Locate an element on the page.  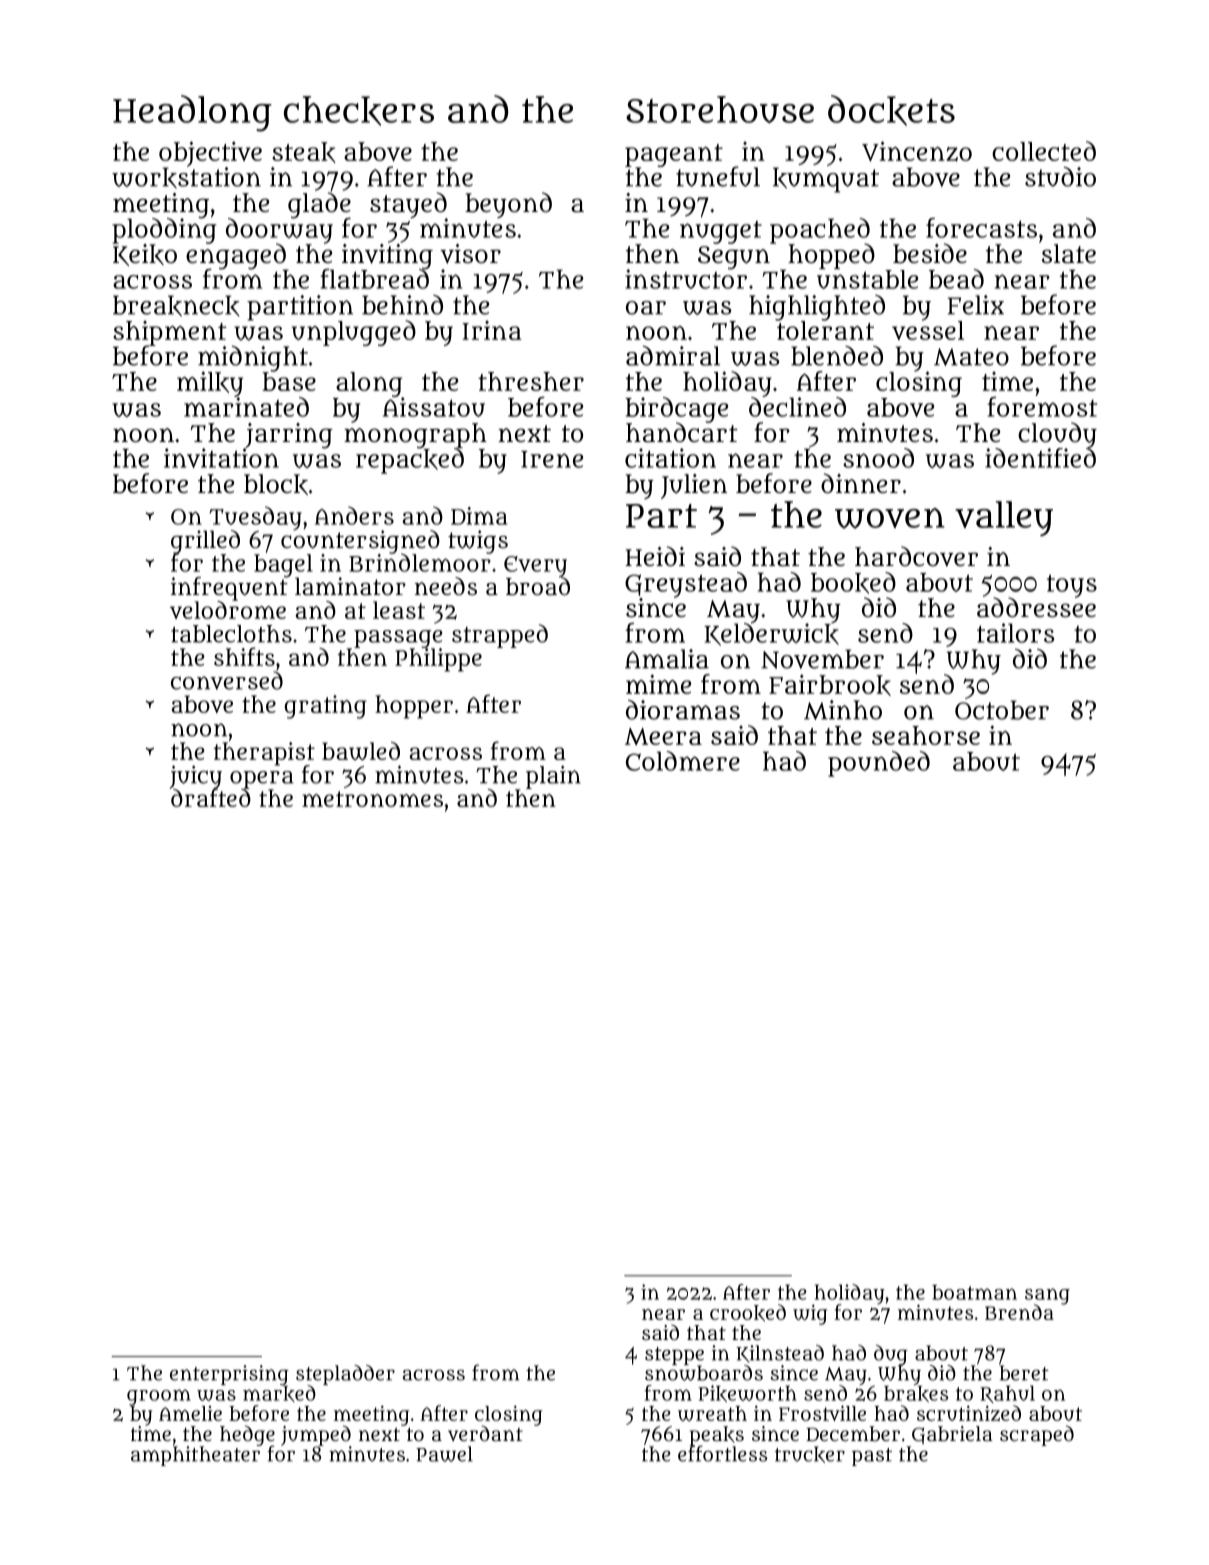
beyond is located at coordinates (508, 205).
